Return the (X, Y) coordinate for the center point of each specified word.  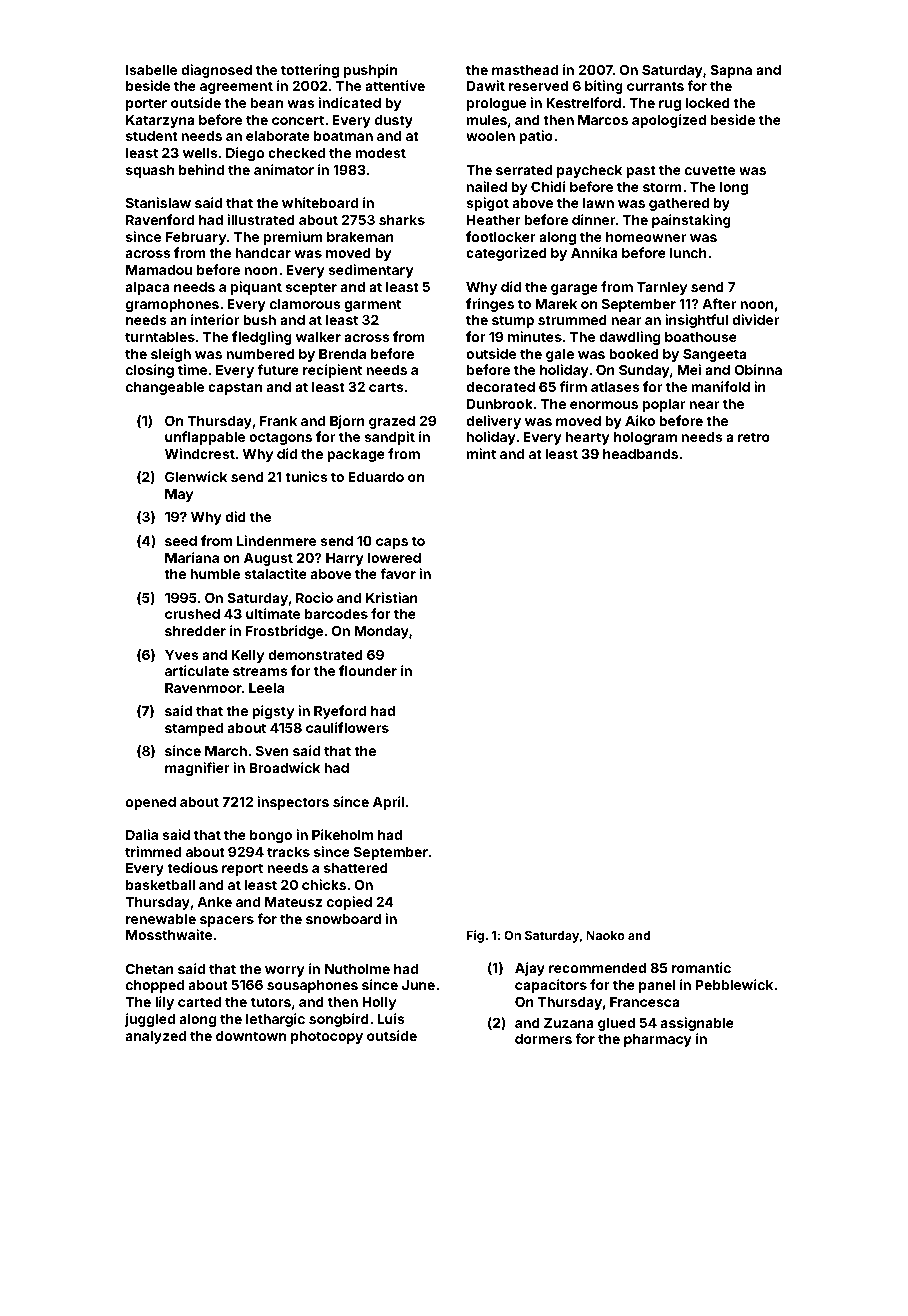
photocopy (327, 1037)
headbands (640, 454)
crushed (192, 614)
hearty (588, 438)
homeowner (646, 237)
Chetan (150, 968)
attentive (395, 85)
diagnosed (216, 71)
